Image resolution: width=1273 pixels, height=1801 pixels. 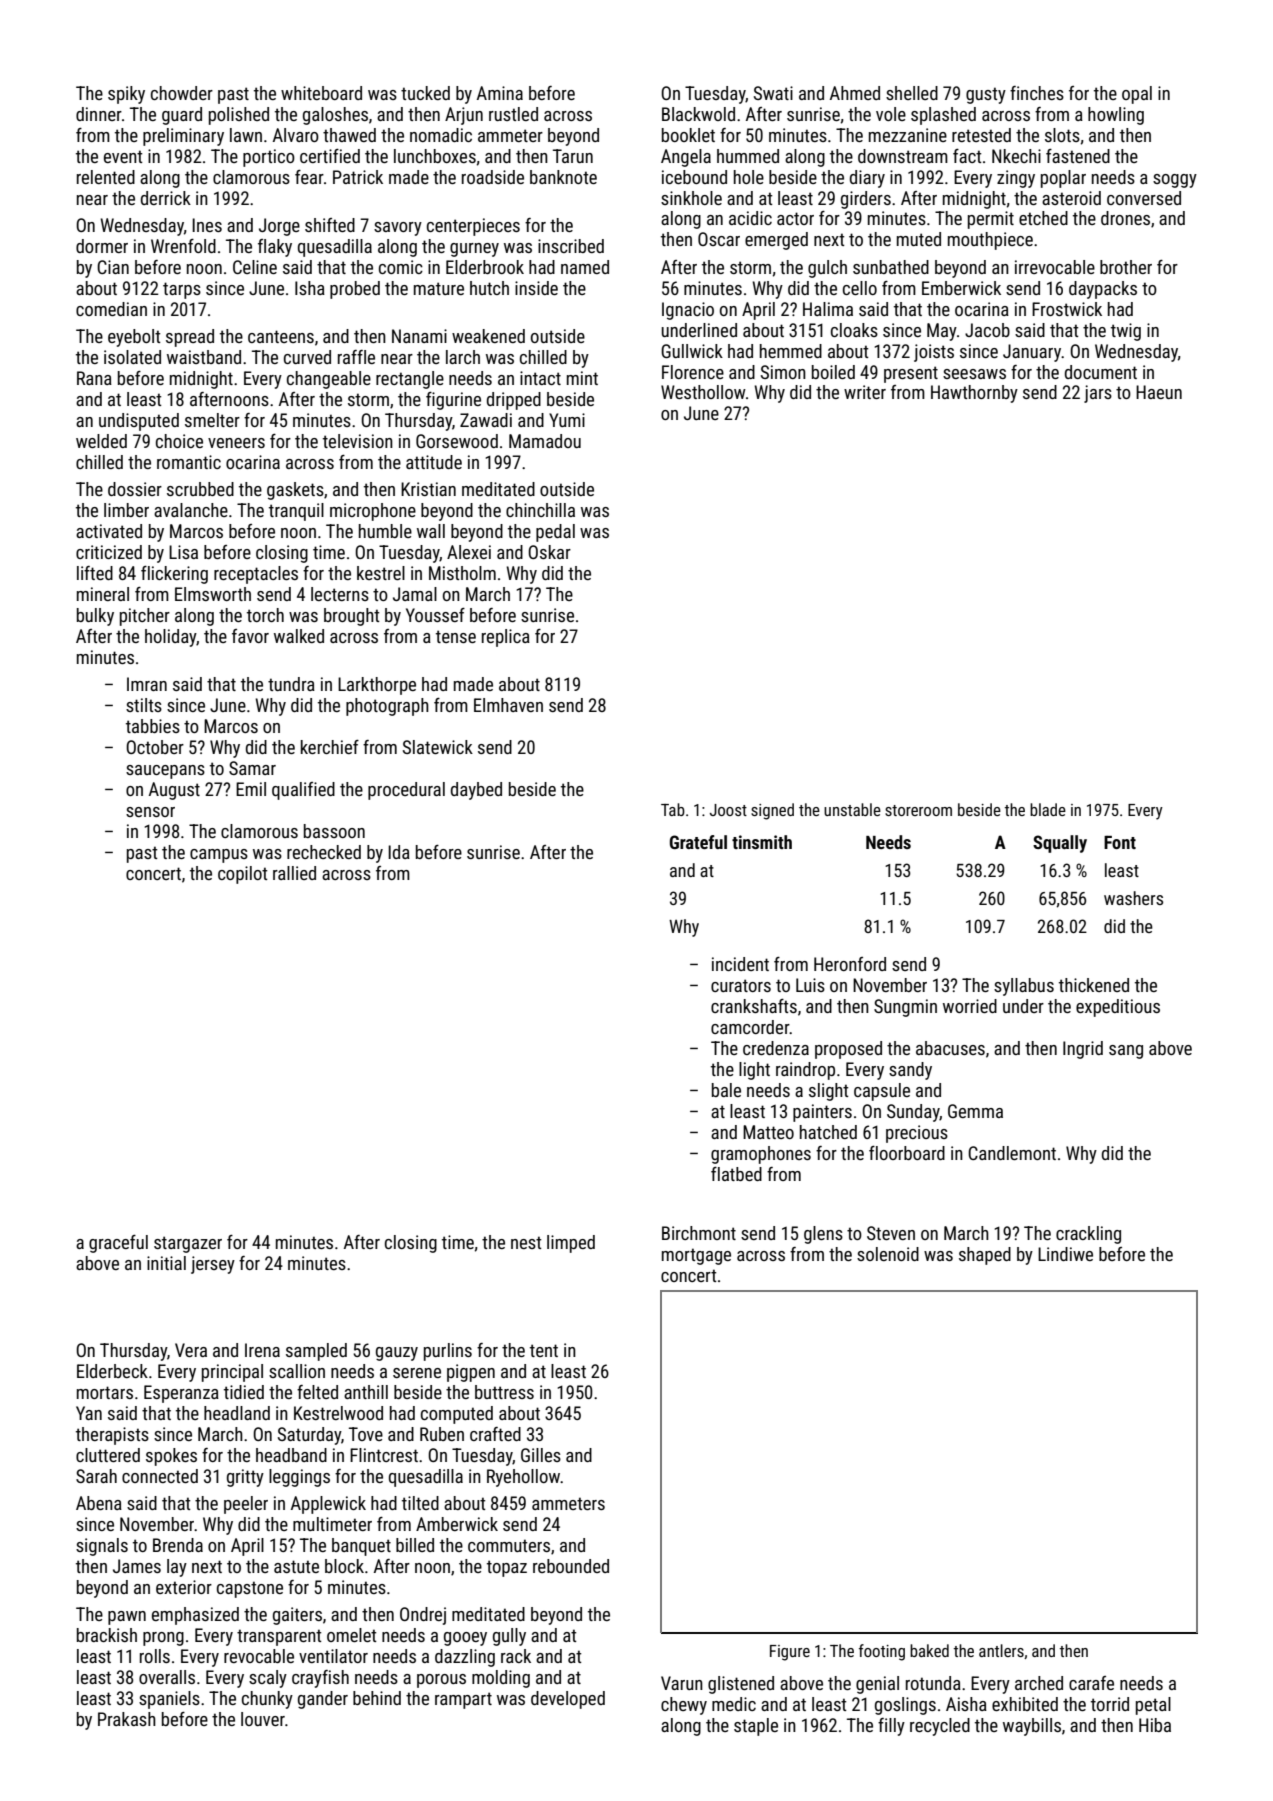 What do you see at coordinates (696, 1256) in the screenshot?
I see `mortgage` at bounding box center [696, 1256].
